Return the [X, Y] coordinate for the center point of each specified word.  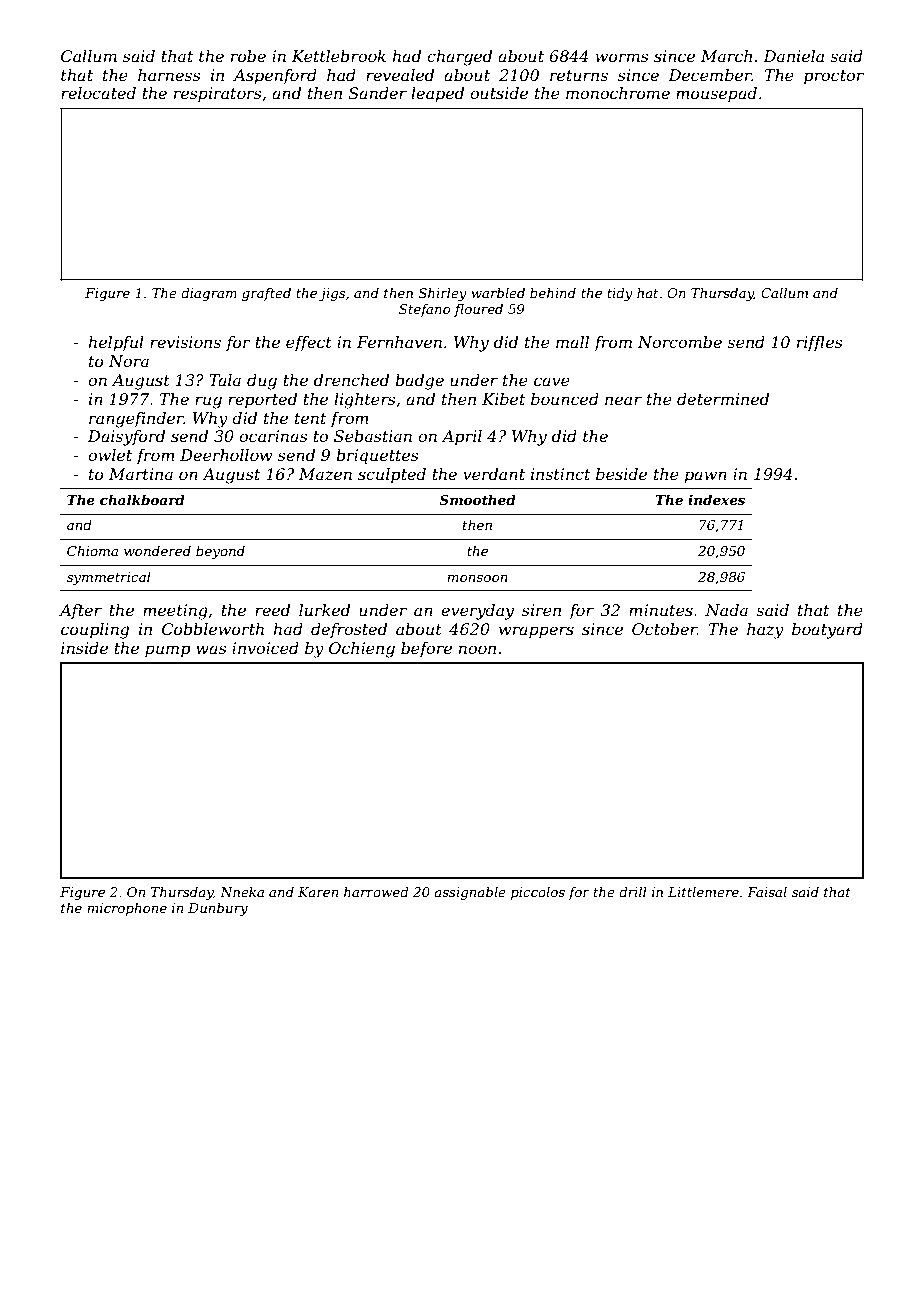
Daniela [793, 56]
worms [622, 57]
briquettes [377, 457]
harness [169, 75]
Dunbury [218, 909]
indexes [716, 499]
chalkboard [142, 499]
